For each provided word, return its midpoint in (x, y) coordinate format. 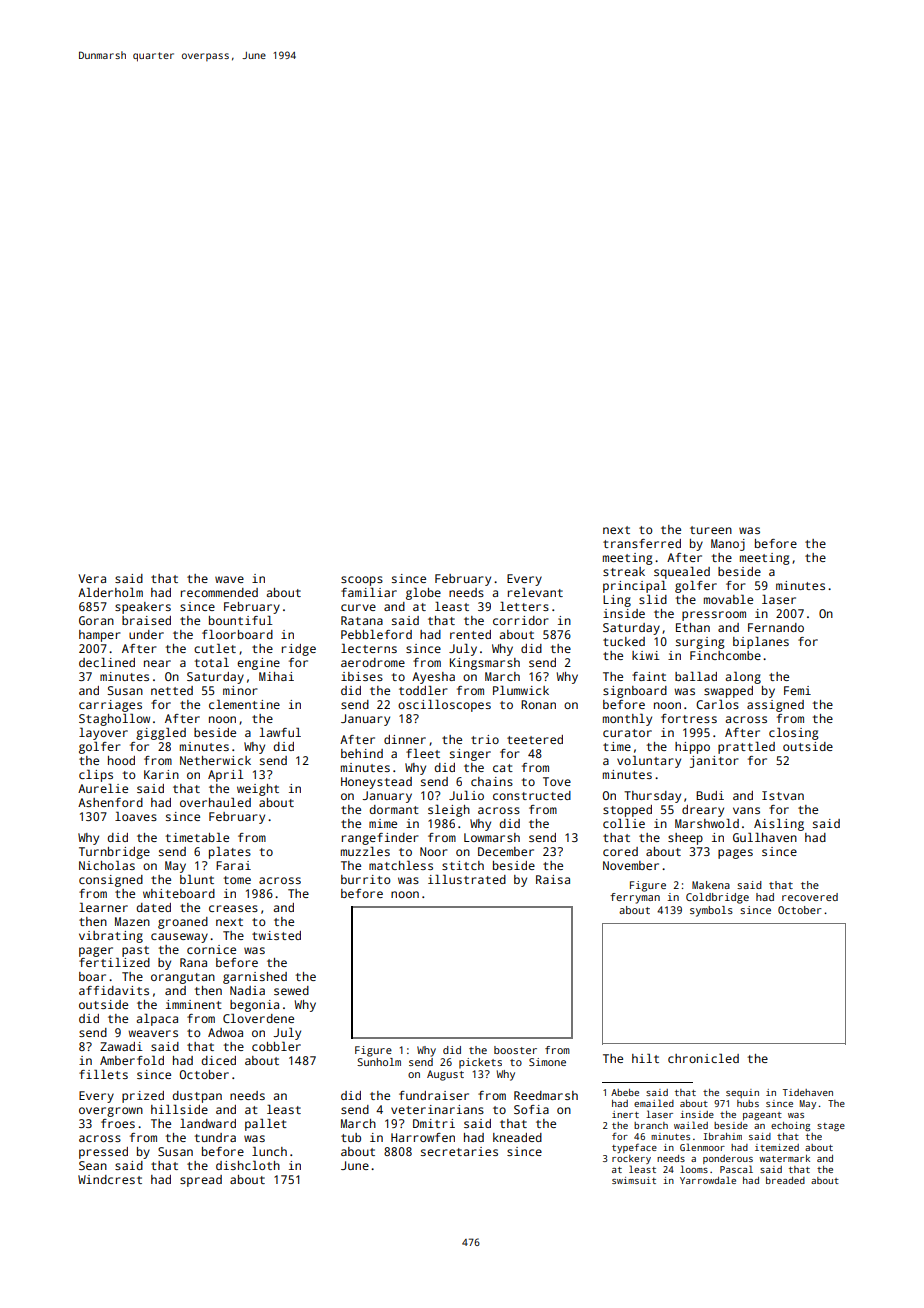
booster (515, 1050)
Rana (193, 962)
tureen (711, 530)
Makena (711, 885)
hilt (645, 1058)
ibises (362, 676)
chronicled (703, 1058)
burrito (366, 879)
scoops (362, 581)
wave (229, 579)
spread (201, 1181)
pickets (480, 1063)
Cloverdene (258, 1018)
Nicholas (107, 865)
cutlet (215, 648)
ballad (696, 676)
